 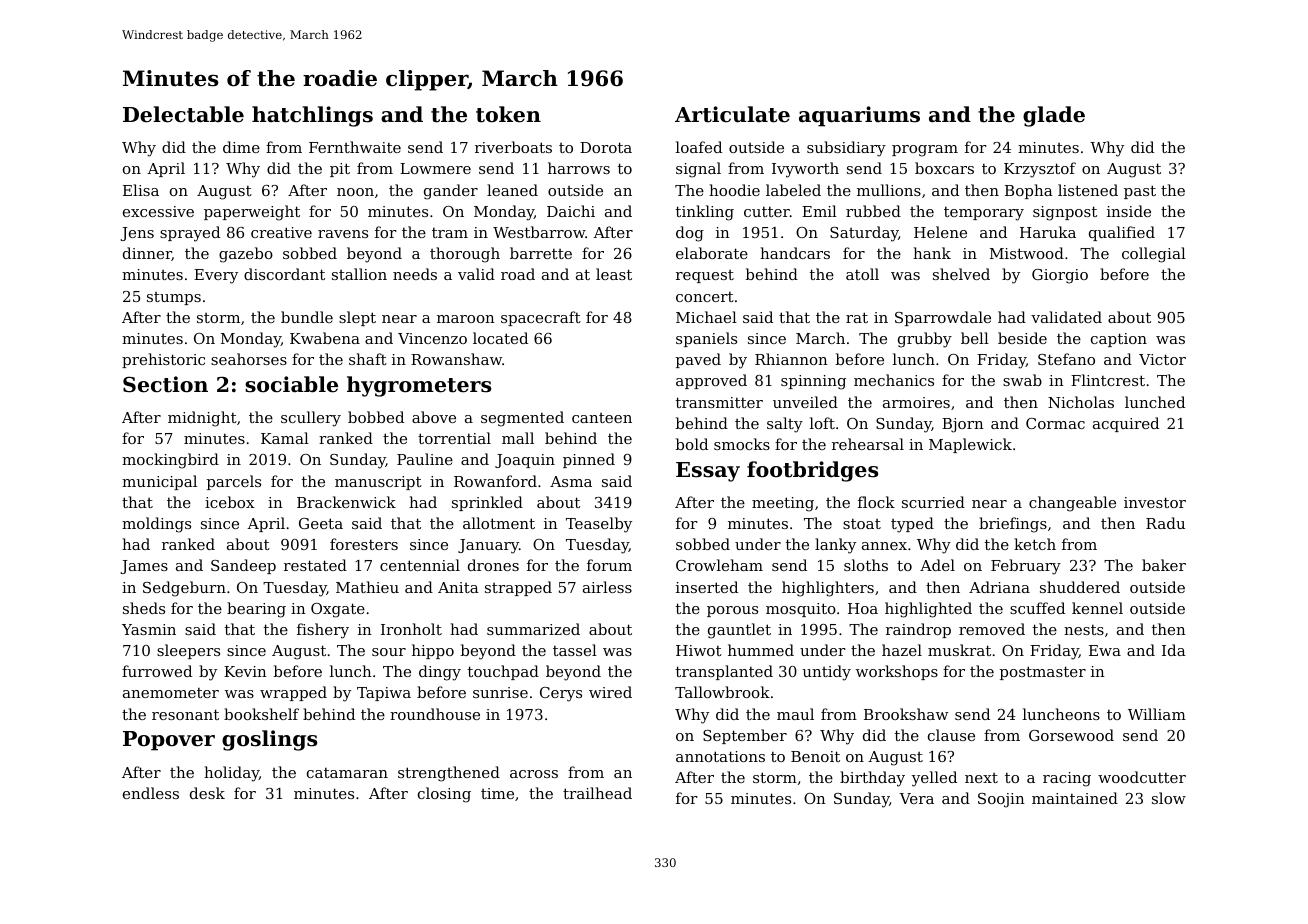 I want to click on noon, so click(x=355, y=192).
